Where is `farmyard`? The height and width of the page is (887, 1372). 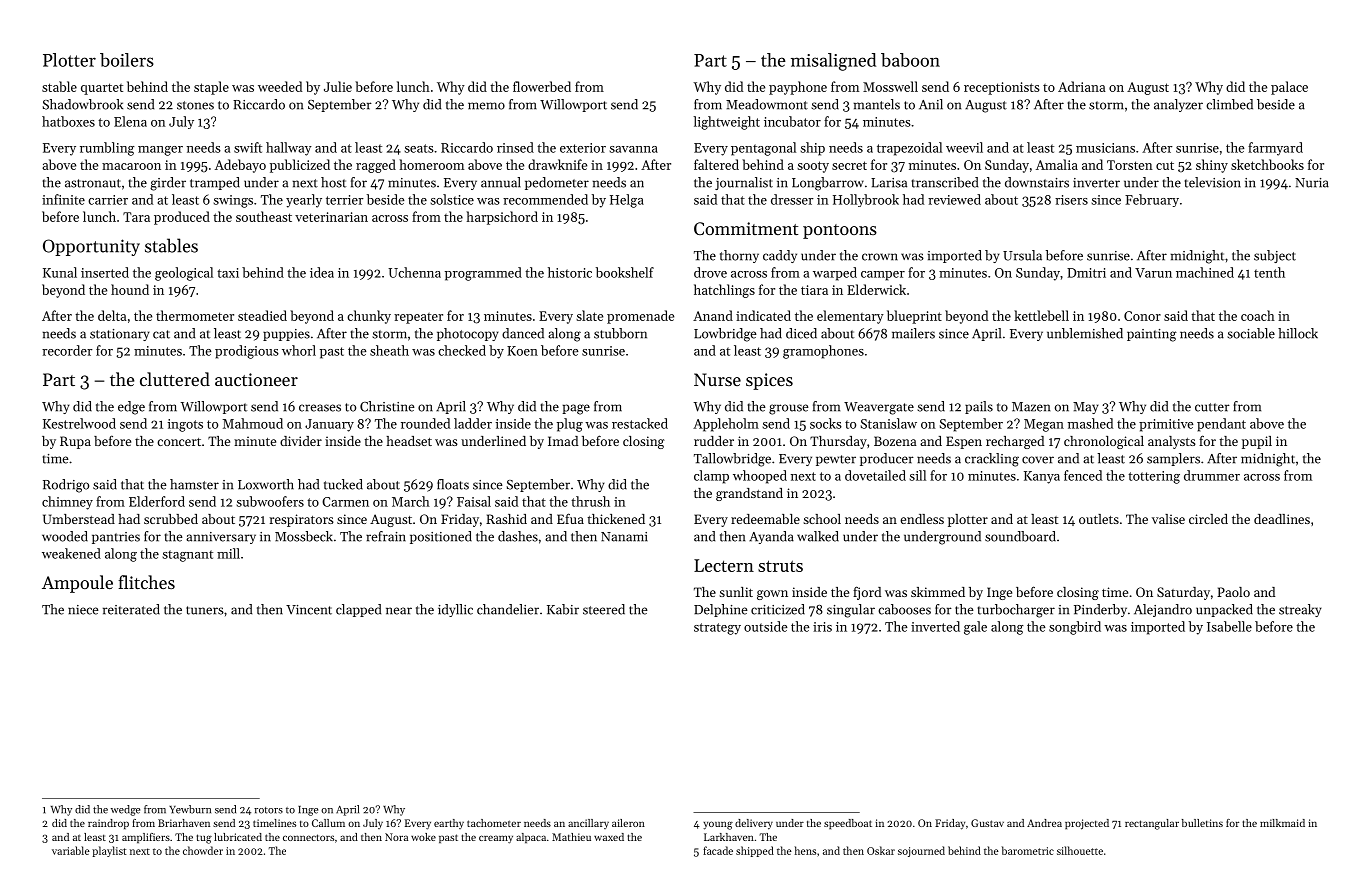
farmyard is located at coordinates (1275, 149).
